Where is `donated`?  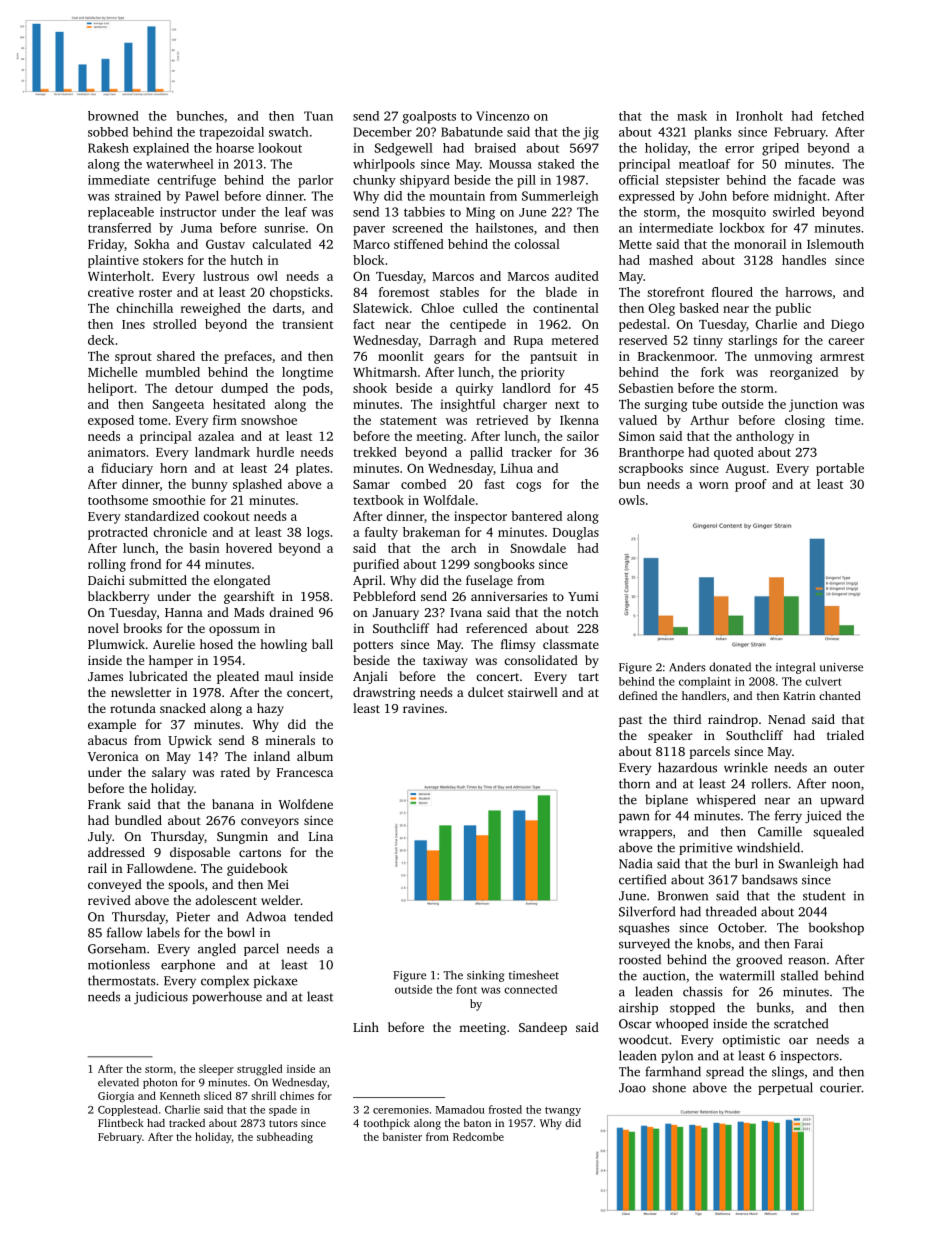 donated is located at coordinates (730, 667).
